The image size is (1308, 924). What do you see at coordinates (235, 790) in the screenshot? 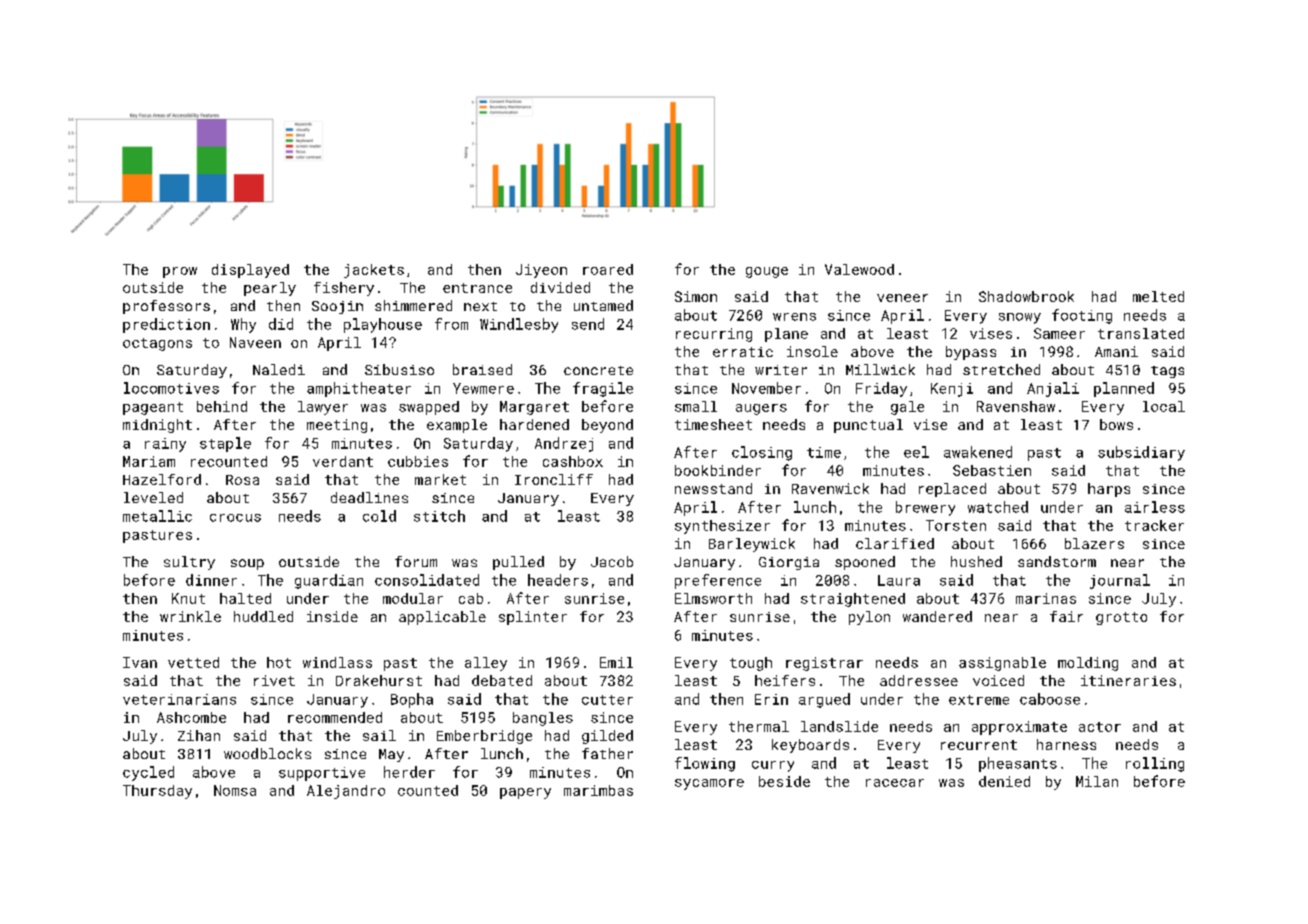
I see `Nomsa` at bounding box center [235, 790].
